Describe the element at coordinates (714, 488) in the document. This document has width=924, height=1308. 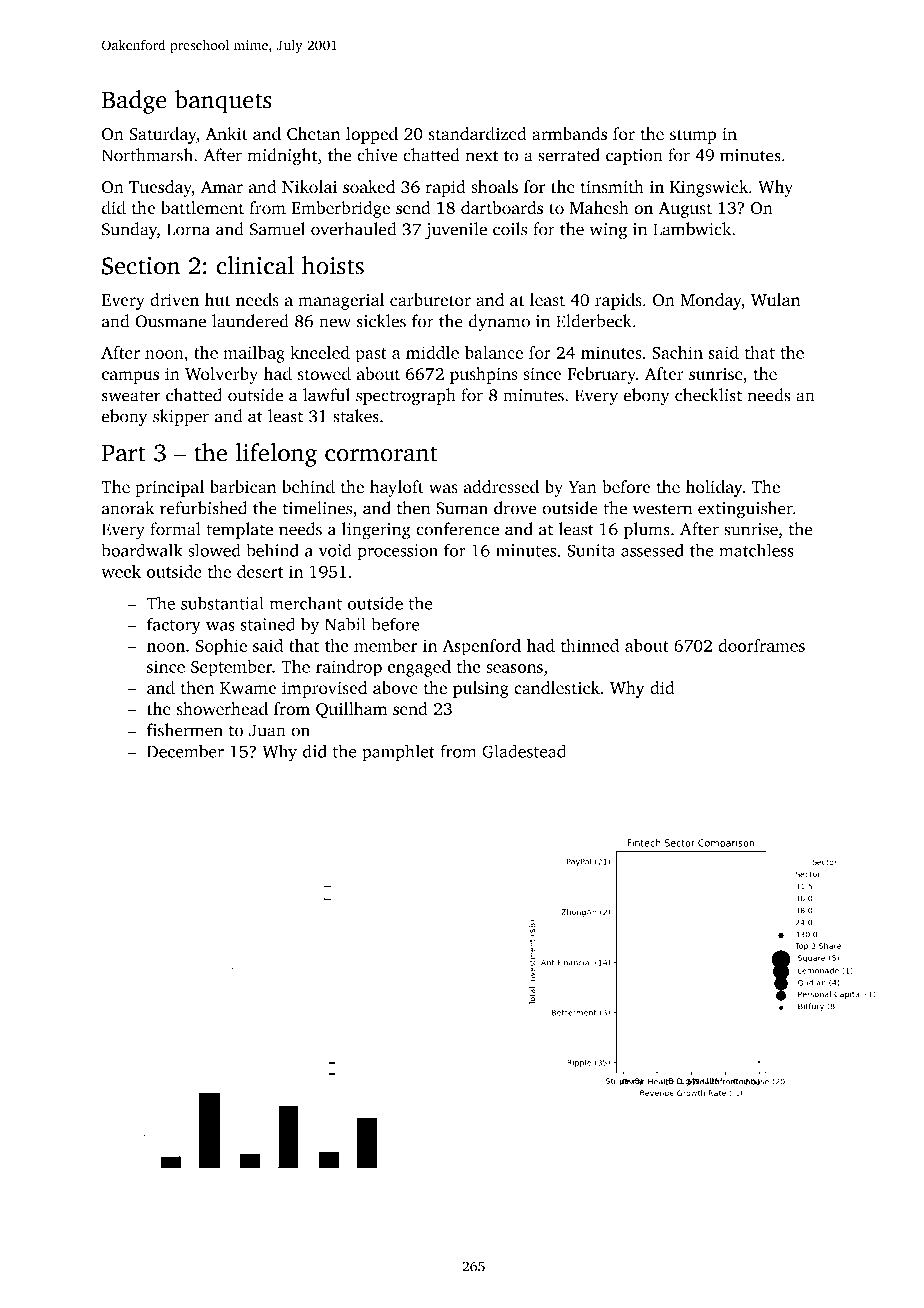
I see `holiday` at that location.
